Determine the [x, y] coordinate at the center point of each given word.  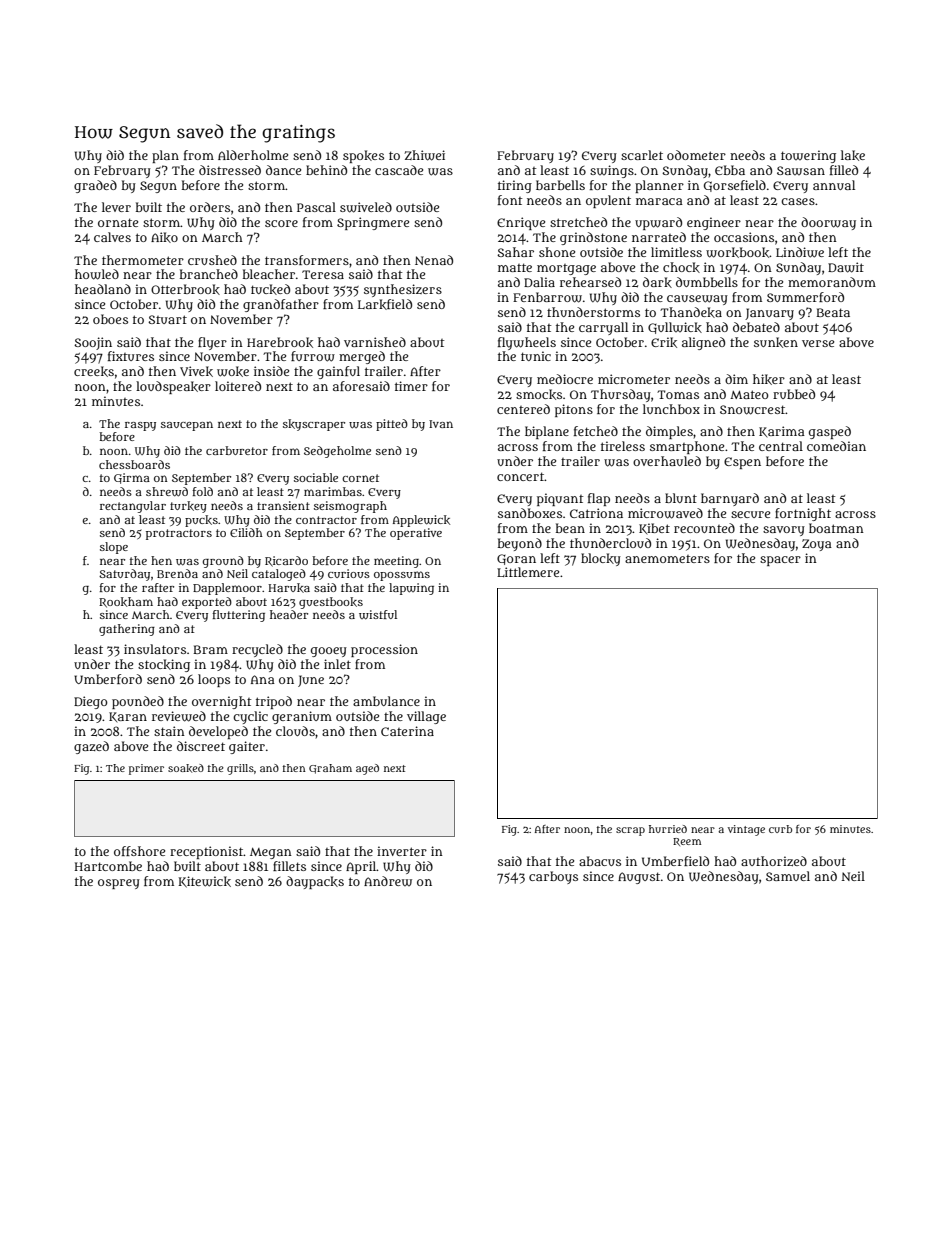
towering [808, 156]
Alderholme [253, 155]
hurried [668, 829]
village [426, 717]
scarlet [642, 155]
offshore [139, 851]
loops [214, 680]
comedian [836, 446]
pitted [392, 425]
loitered [238, 386]
